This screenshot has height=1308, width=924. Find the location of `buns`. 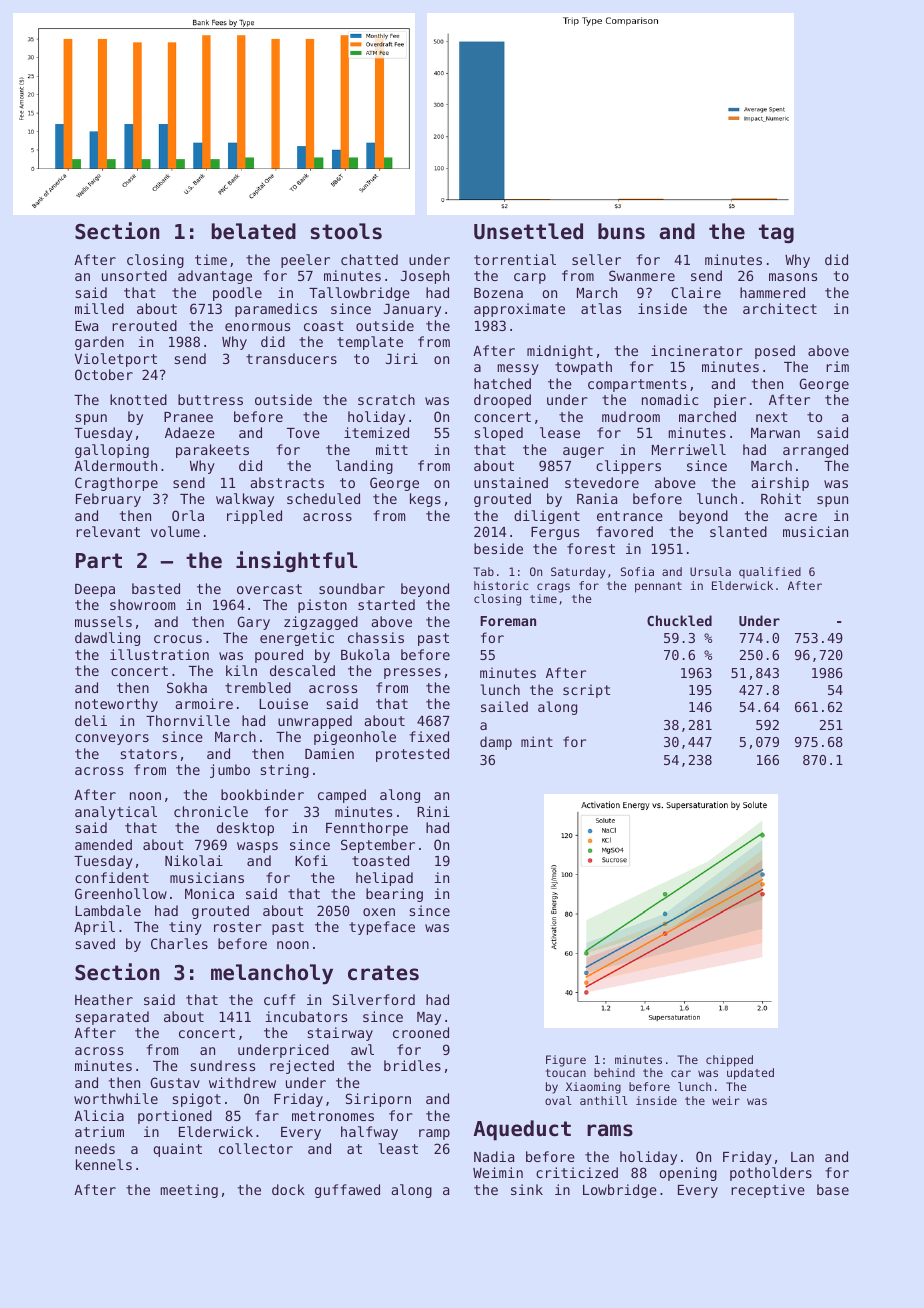

buns is located at coordinates (621, 231).
